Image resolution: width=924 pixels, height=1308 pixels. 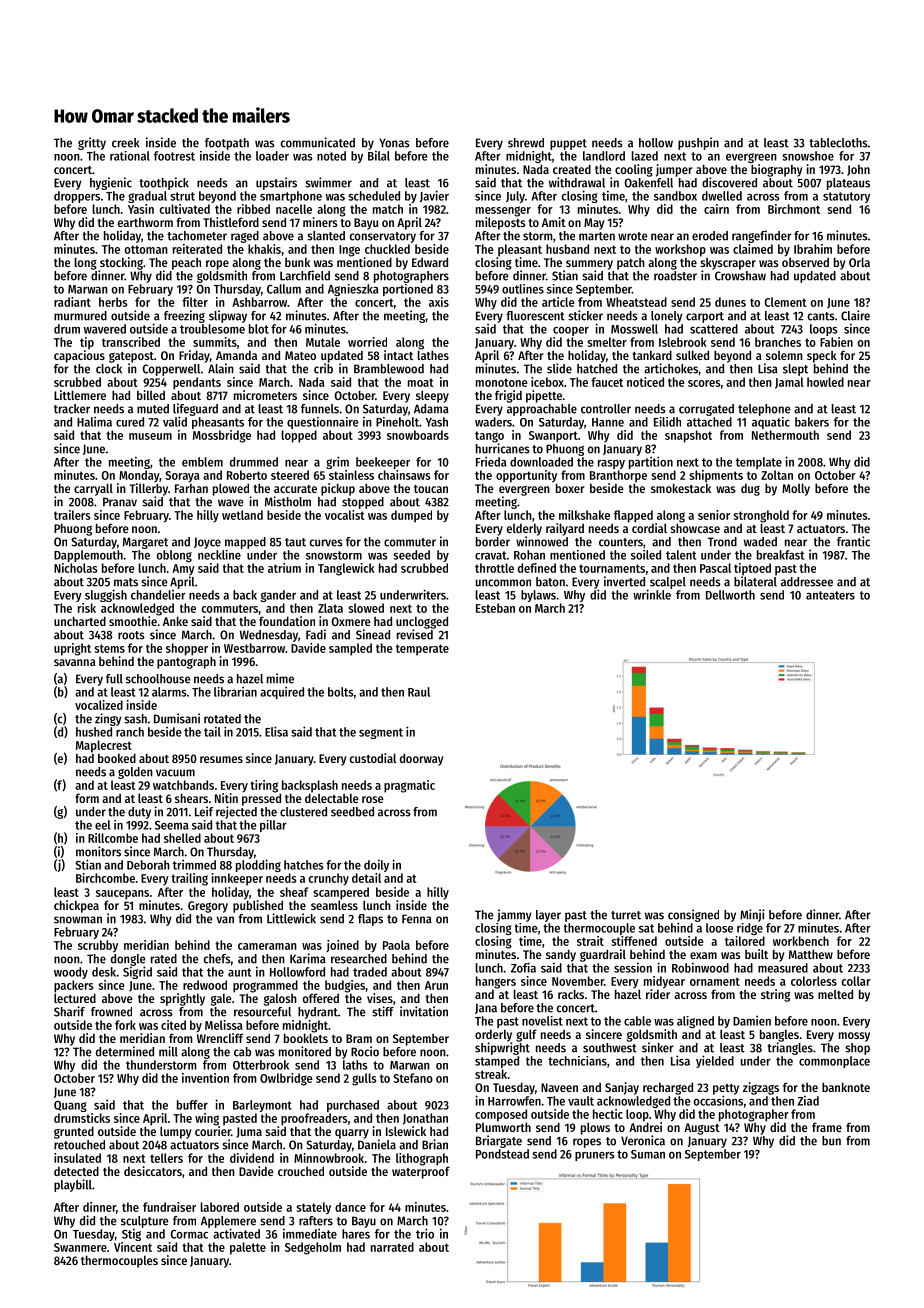 What do you see at coordinates (80, 395) in the screenshot?
I see `Littlemere` at bounding box center [80, 395].
